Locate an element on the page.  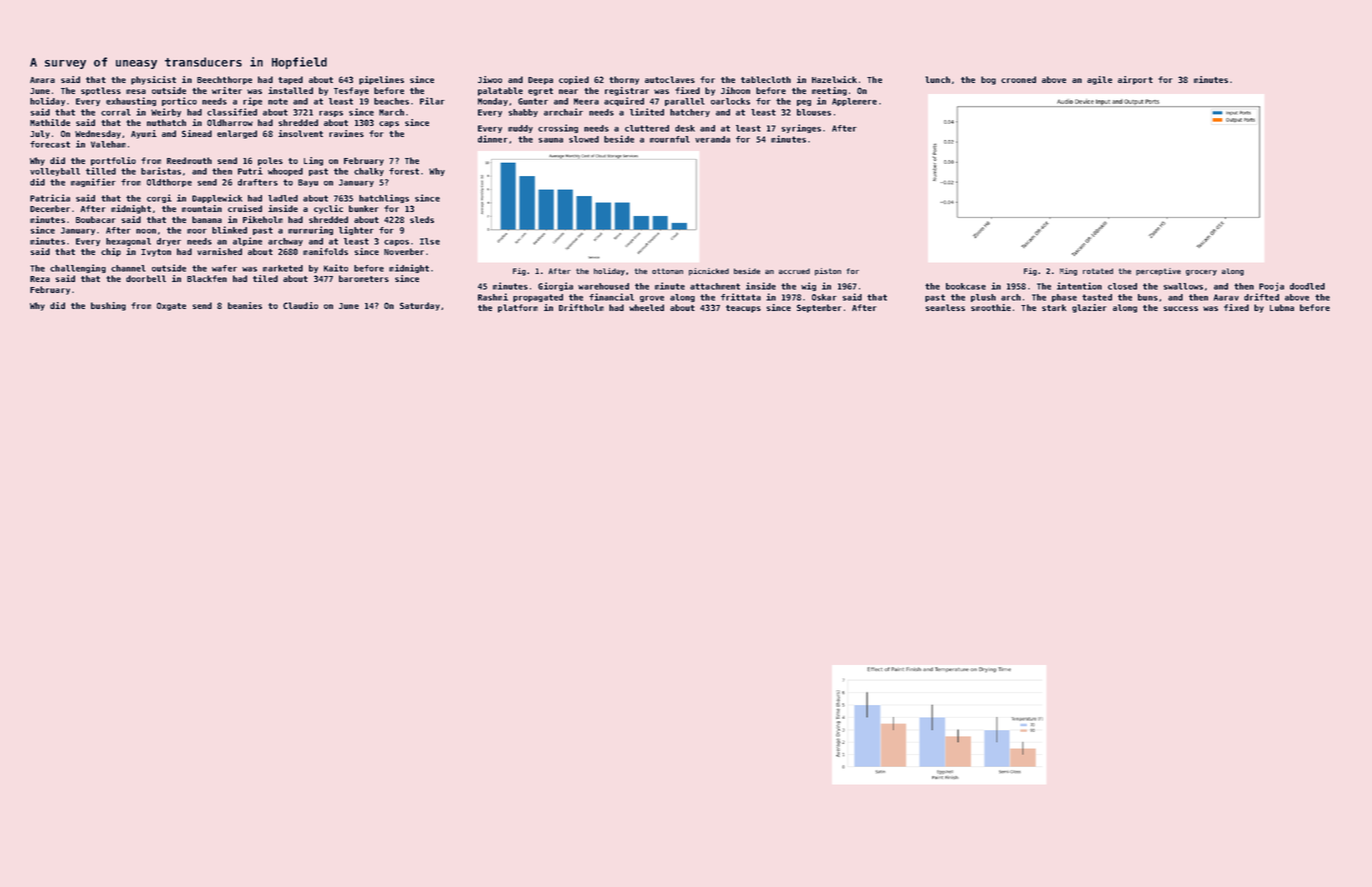
rotated is located at coordinates (1098, 271).
